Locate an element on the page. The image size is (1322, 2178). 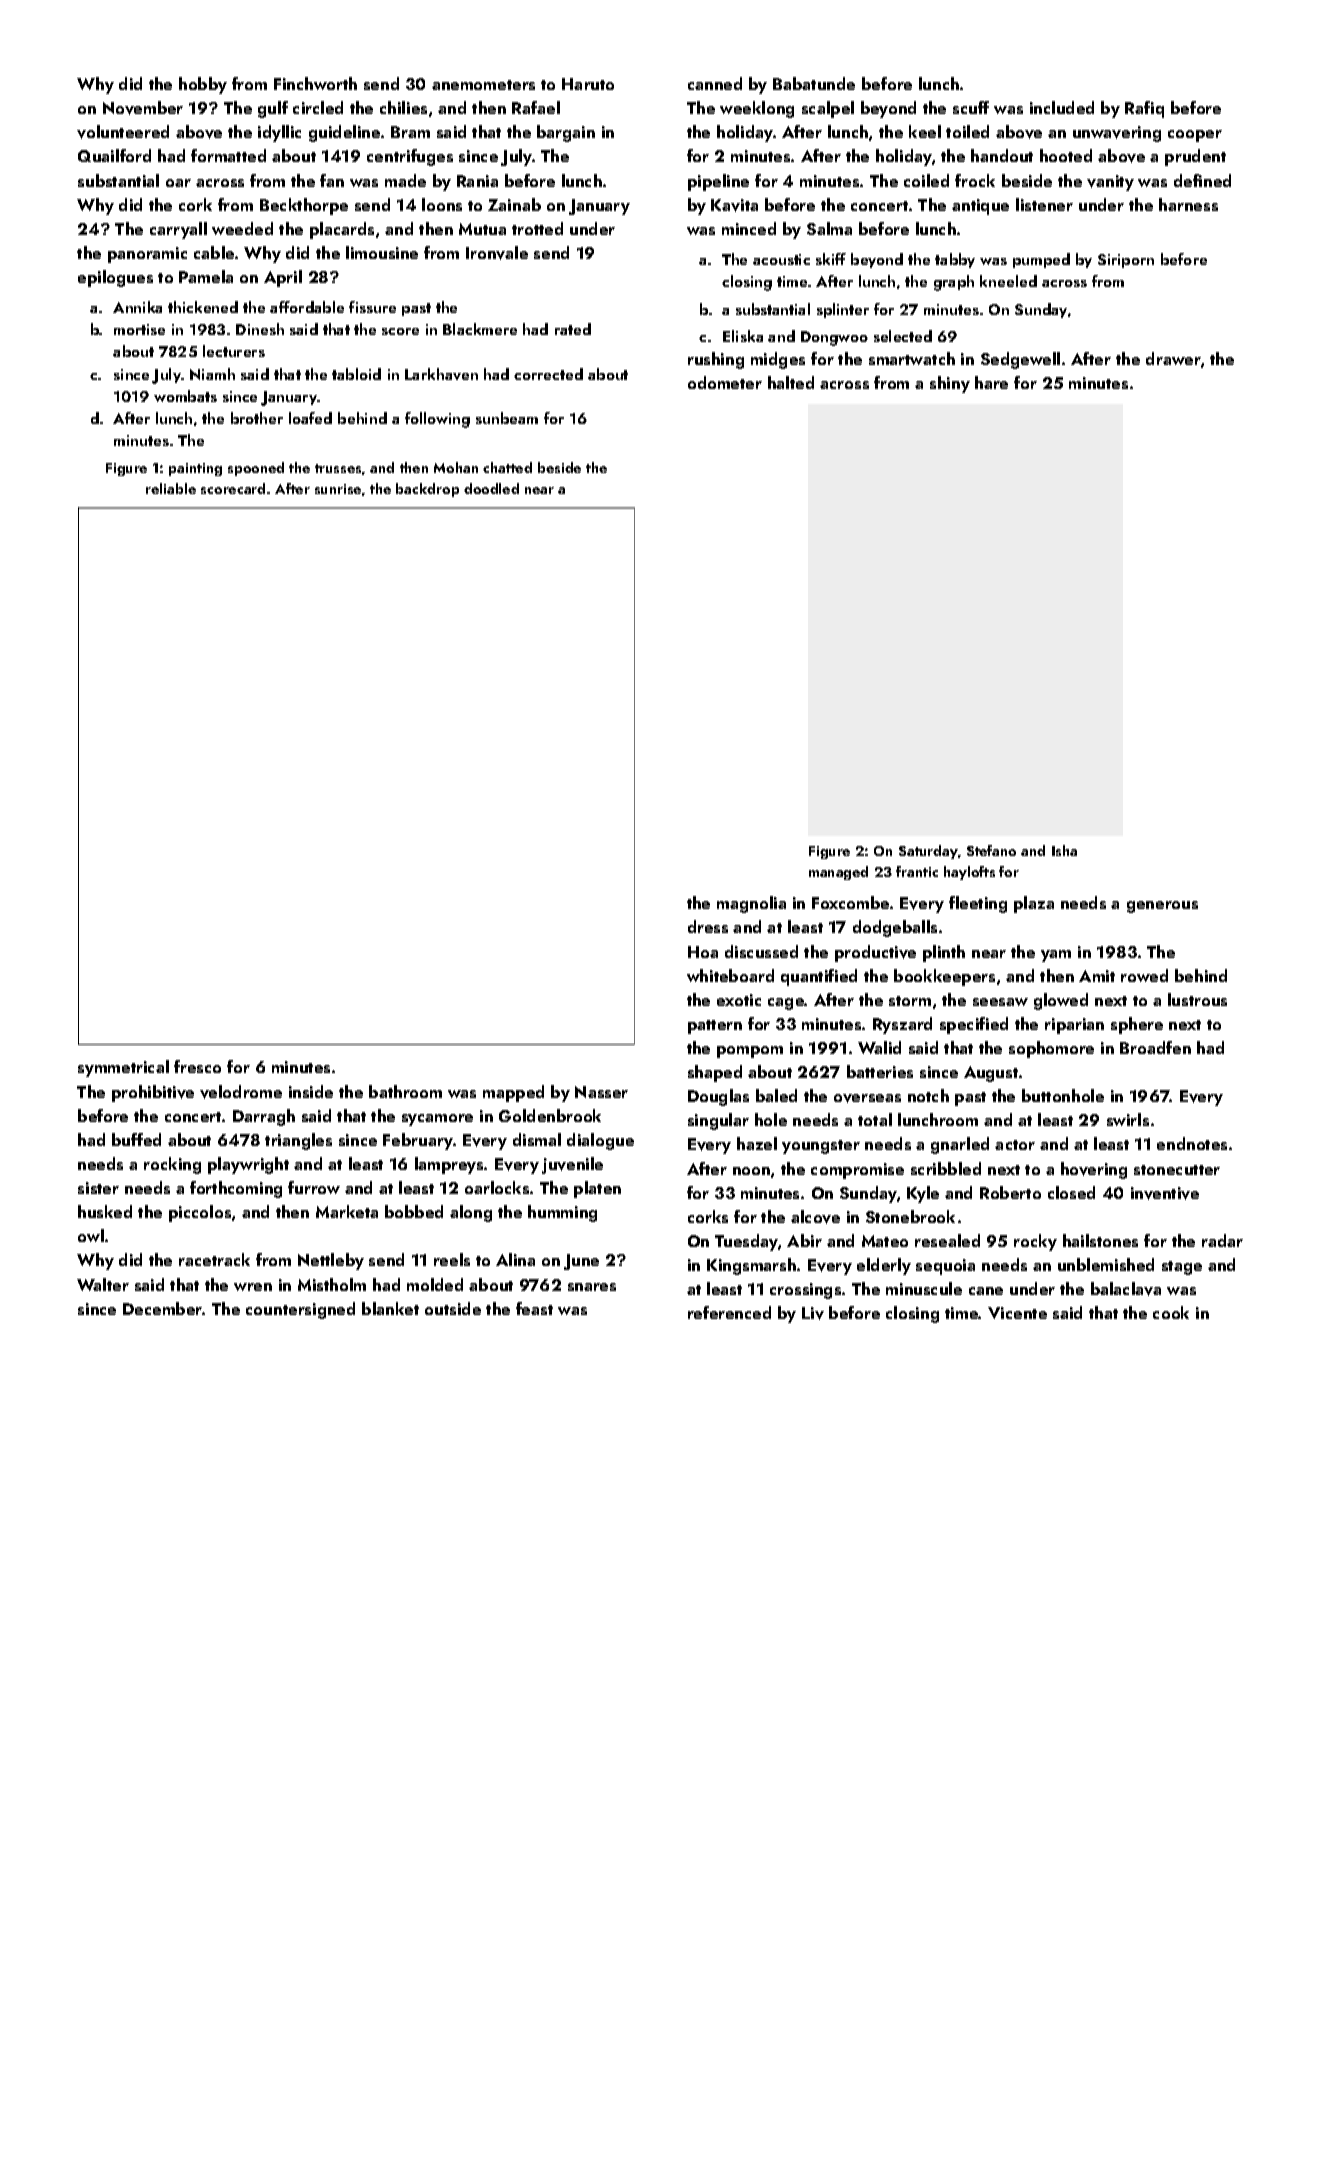
formatted is located at coordinates (228, 155).
